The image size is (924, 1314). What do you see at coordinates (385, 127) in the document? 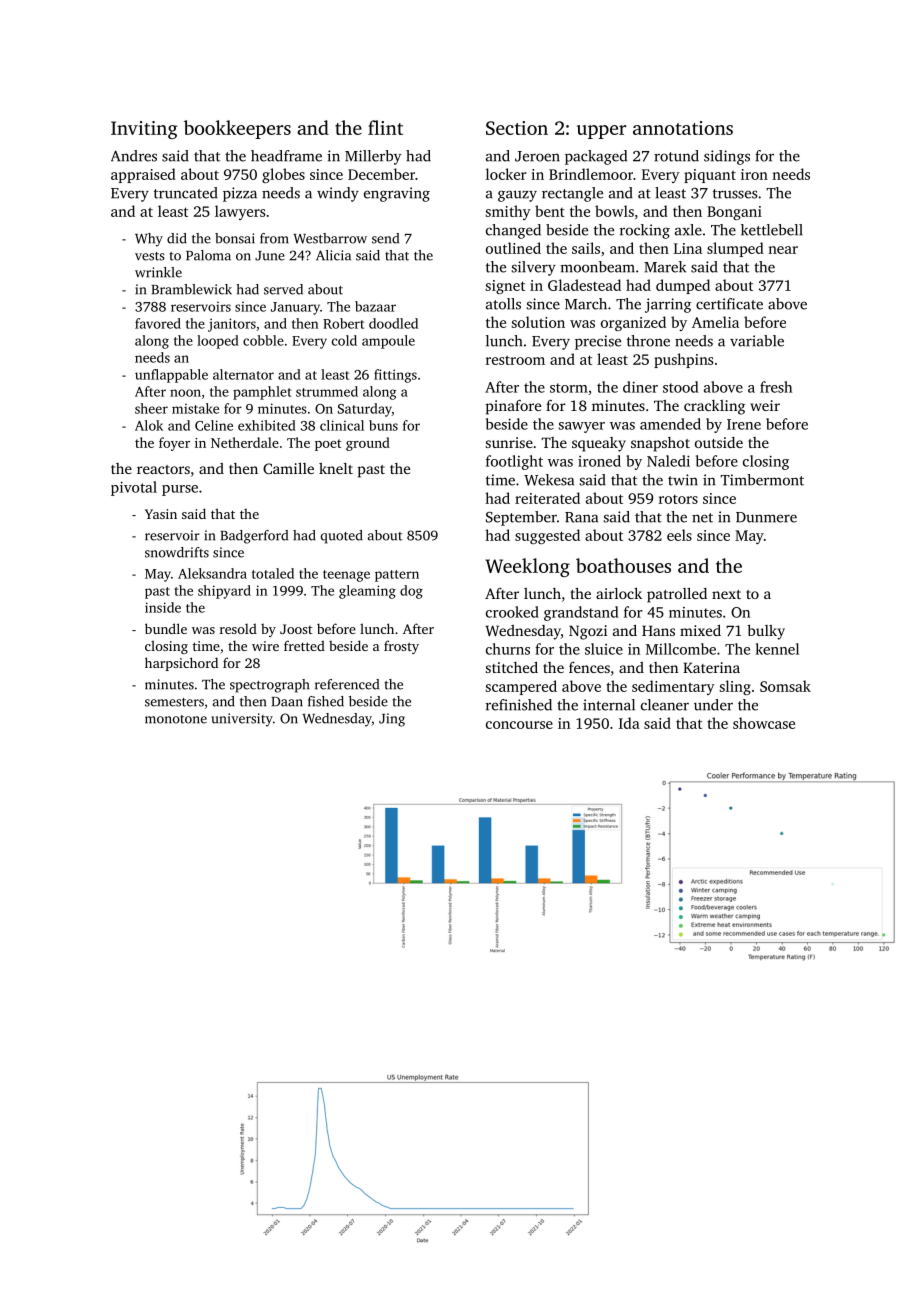
I see `flint` at bounding box center [385, 127].
